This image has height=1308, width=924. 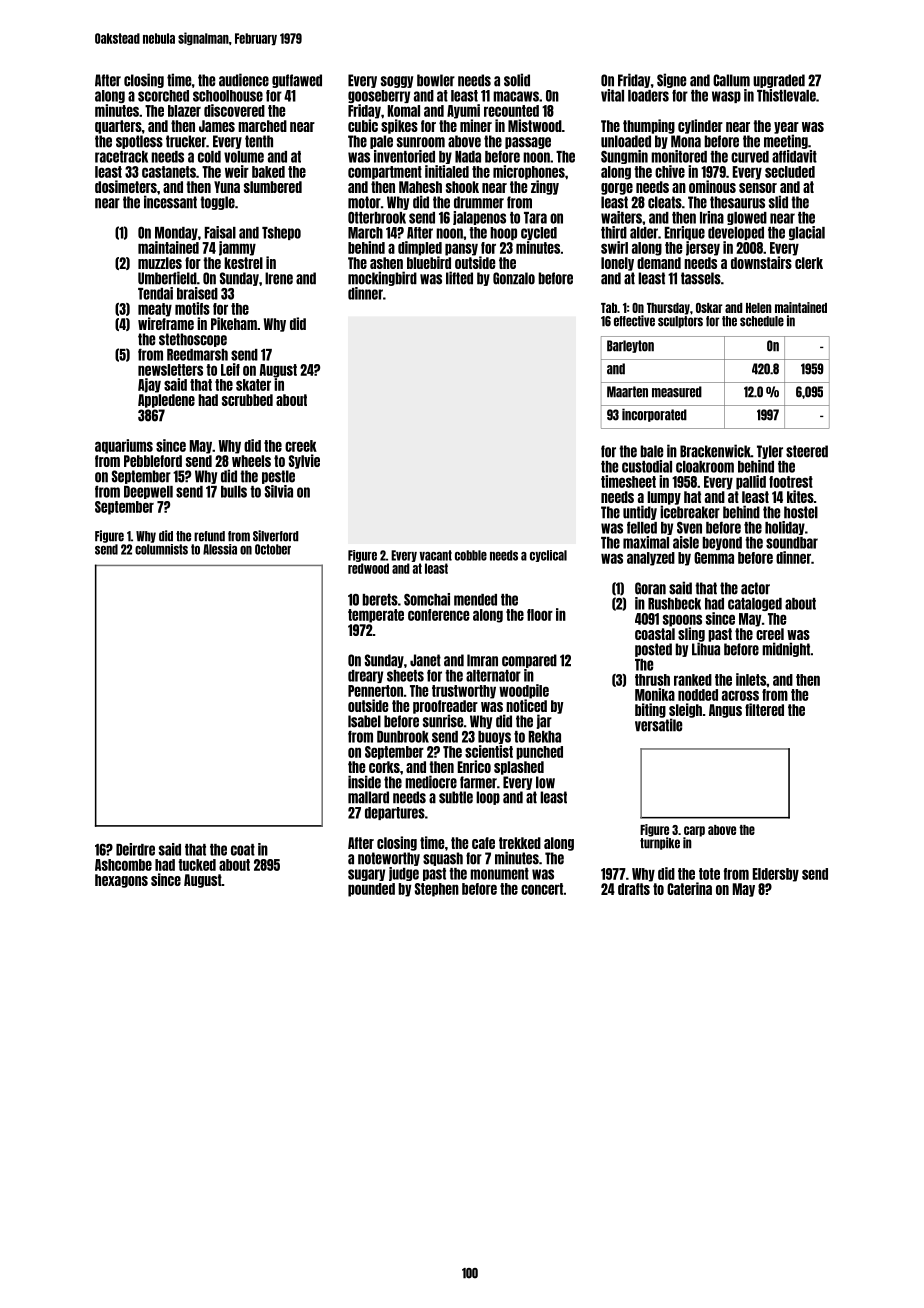 I want to click on blazer, so click(x=184, y=111).
